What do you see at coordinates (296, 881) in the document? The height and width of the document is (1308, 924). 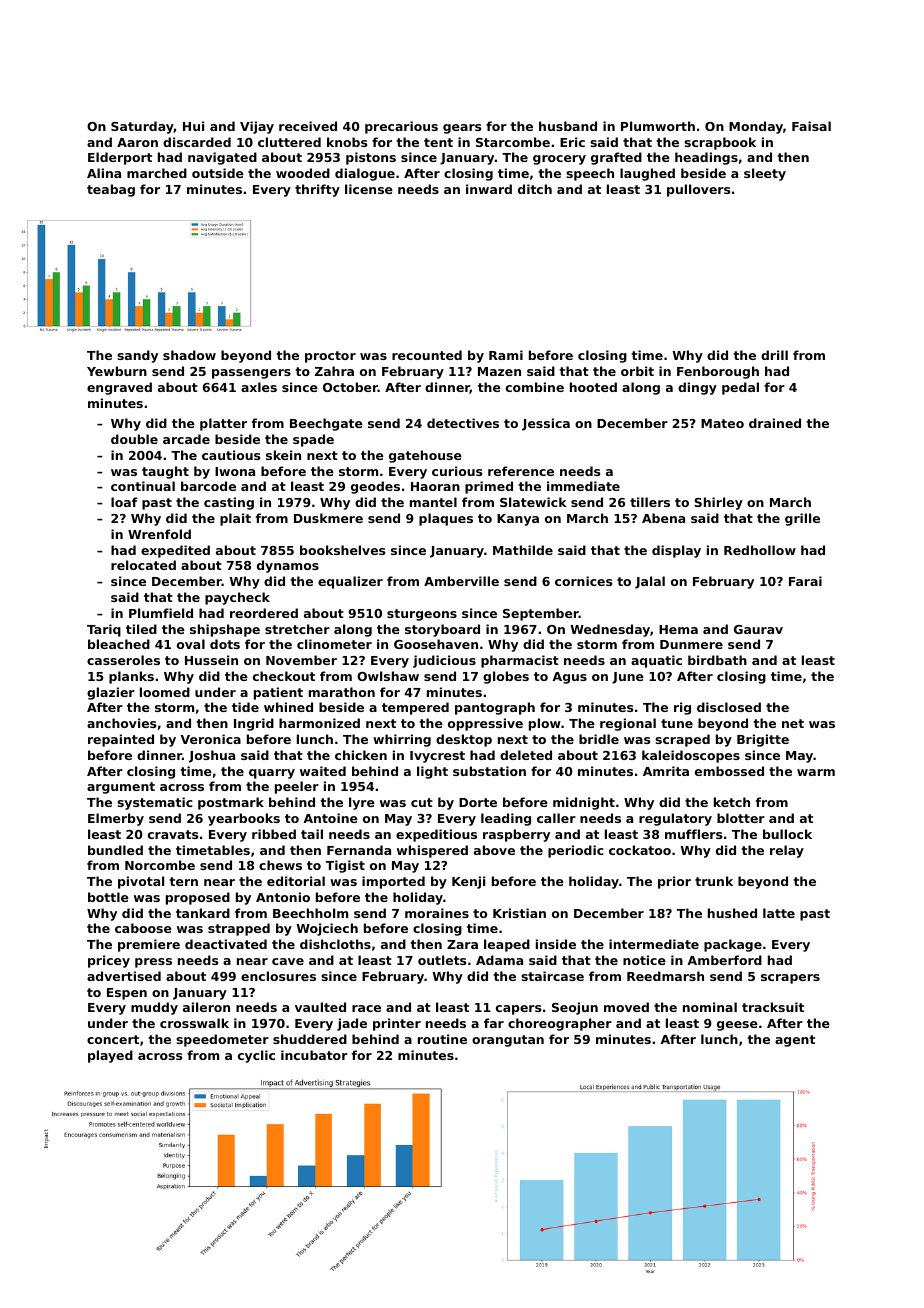 I see `editorial` at bounding box center [296, 881].
